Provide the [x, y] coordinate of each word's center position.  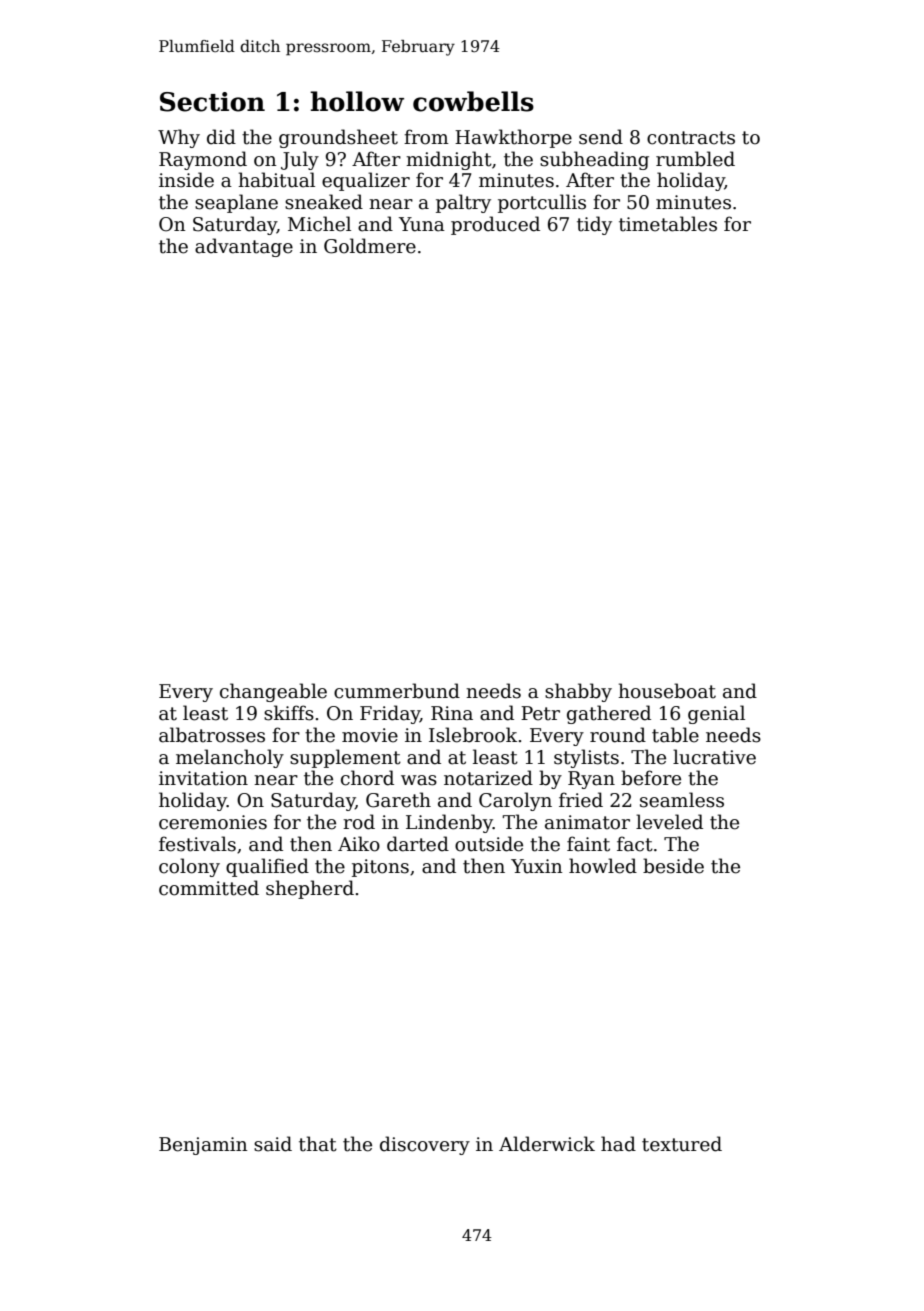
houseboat [667, 691]
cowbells [473, 101]
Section [212, 102]
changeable [273, 692]
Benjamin [203, 1146]
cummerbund [397, 691]
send [601, 137]
